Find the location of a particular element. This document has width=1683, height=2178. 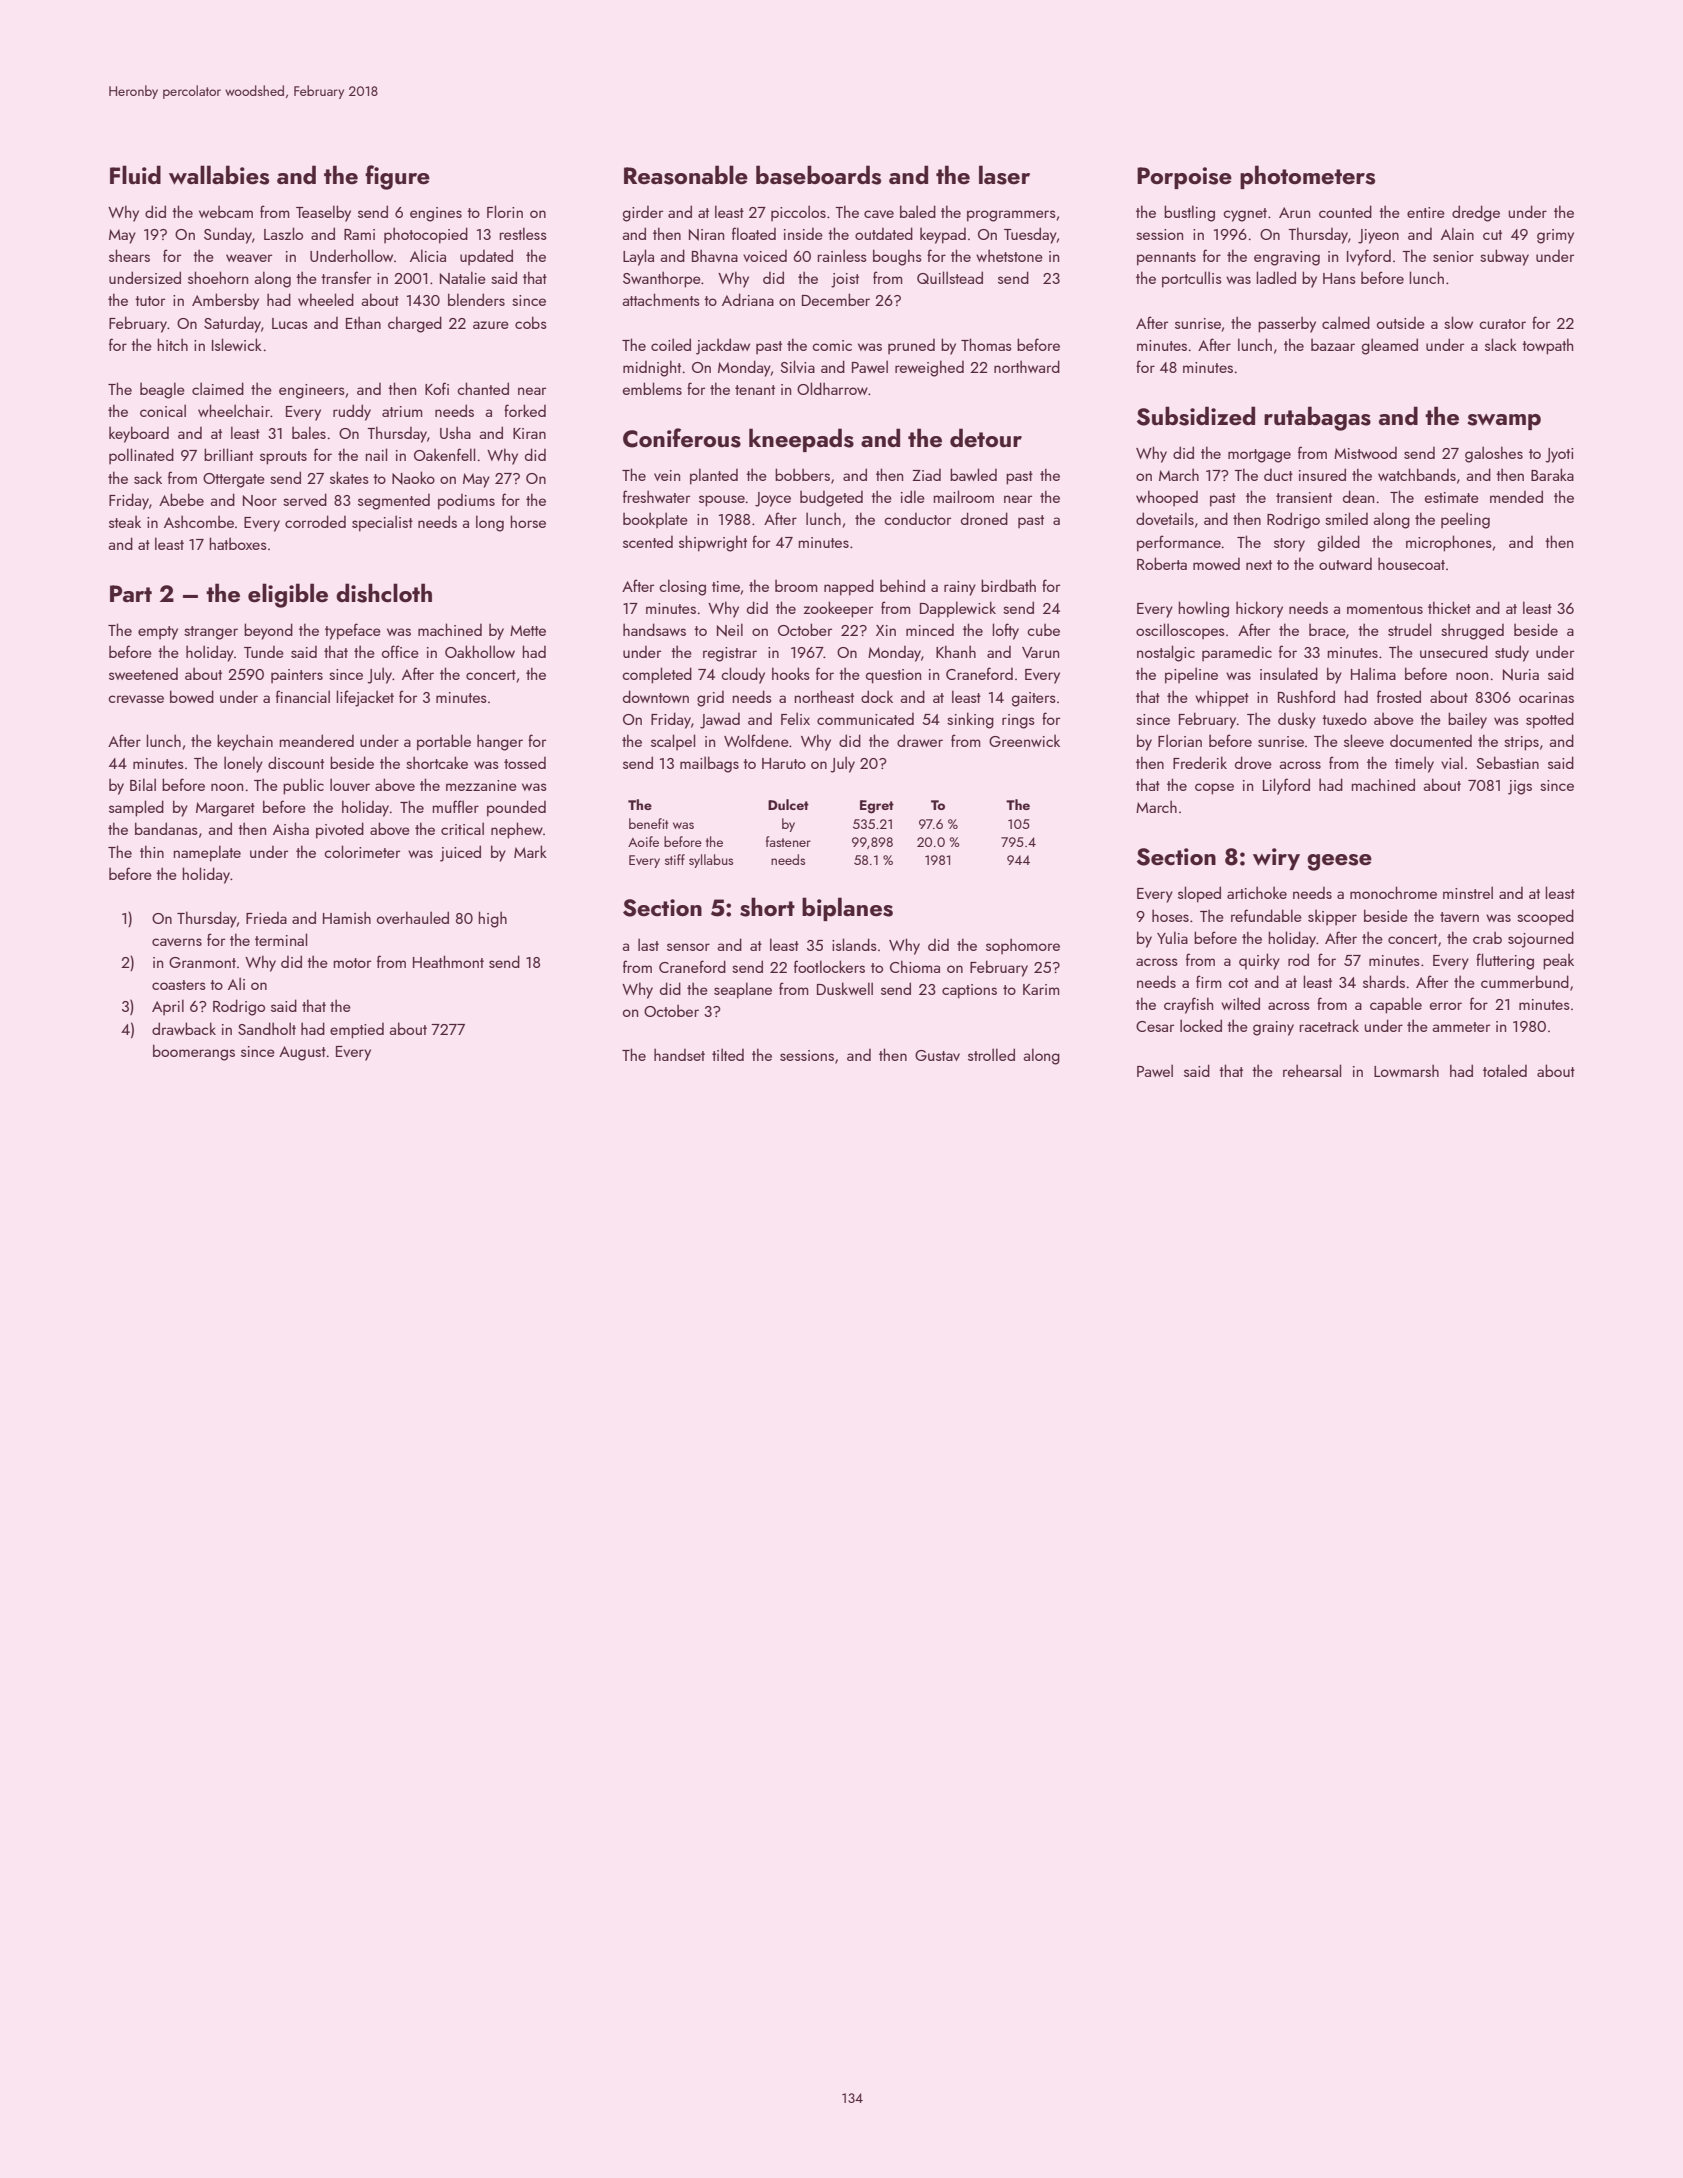

updated is located at coordinates (486, 257).
